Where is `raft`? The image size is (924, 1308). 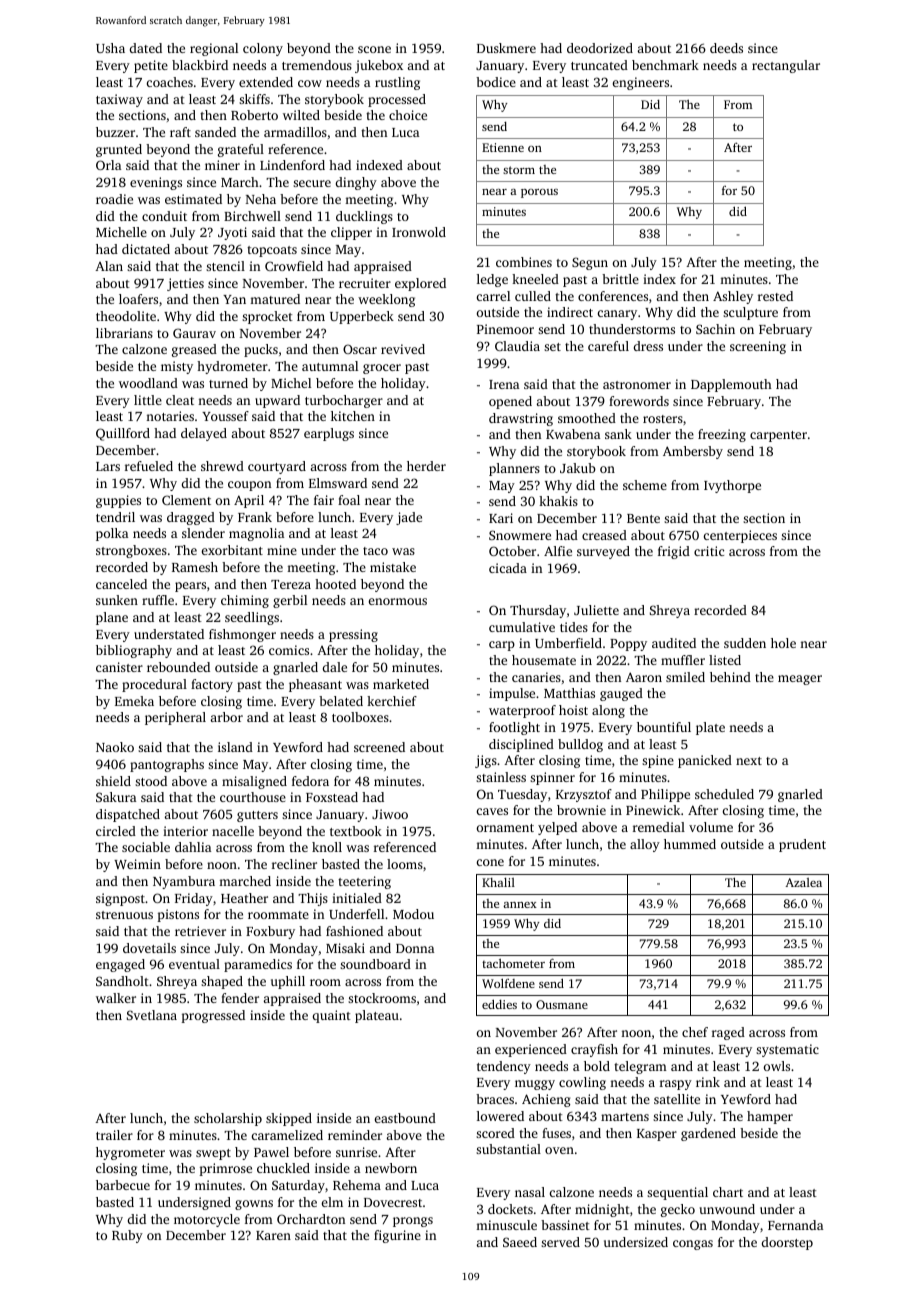
raft is located at coordinates (180, 132).
